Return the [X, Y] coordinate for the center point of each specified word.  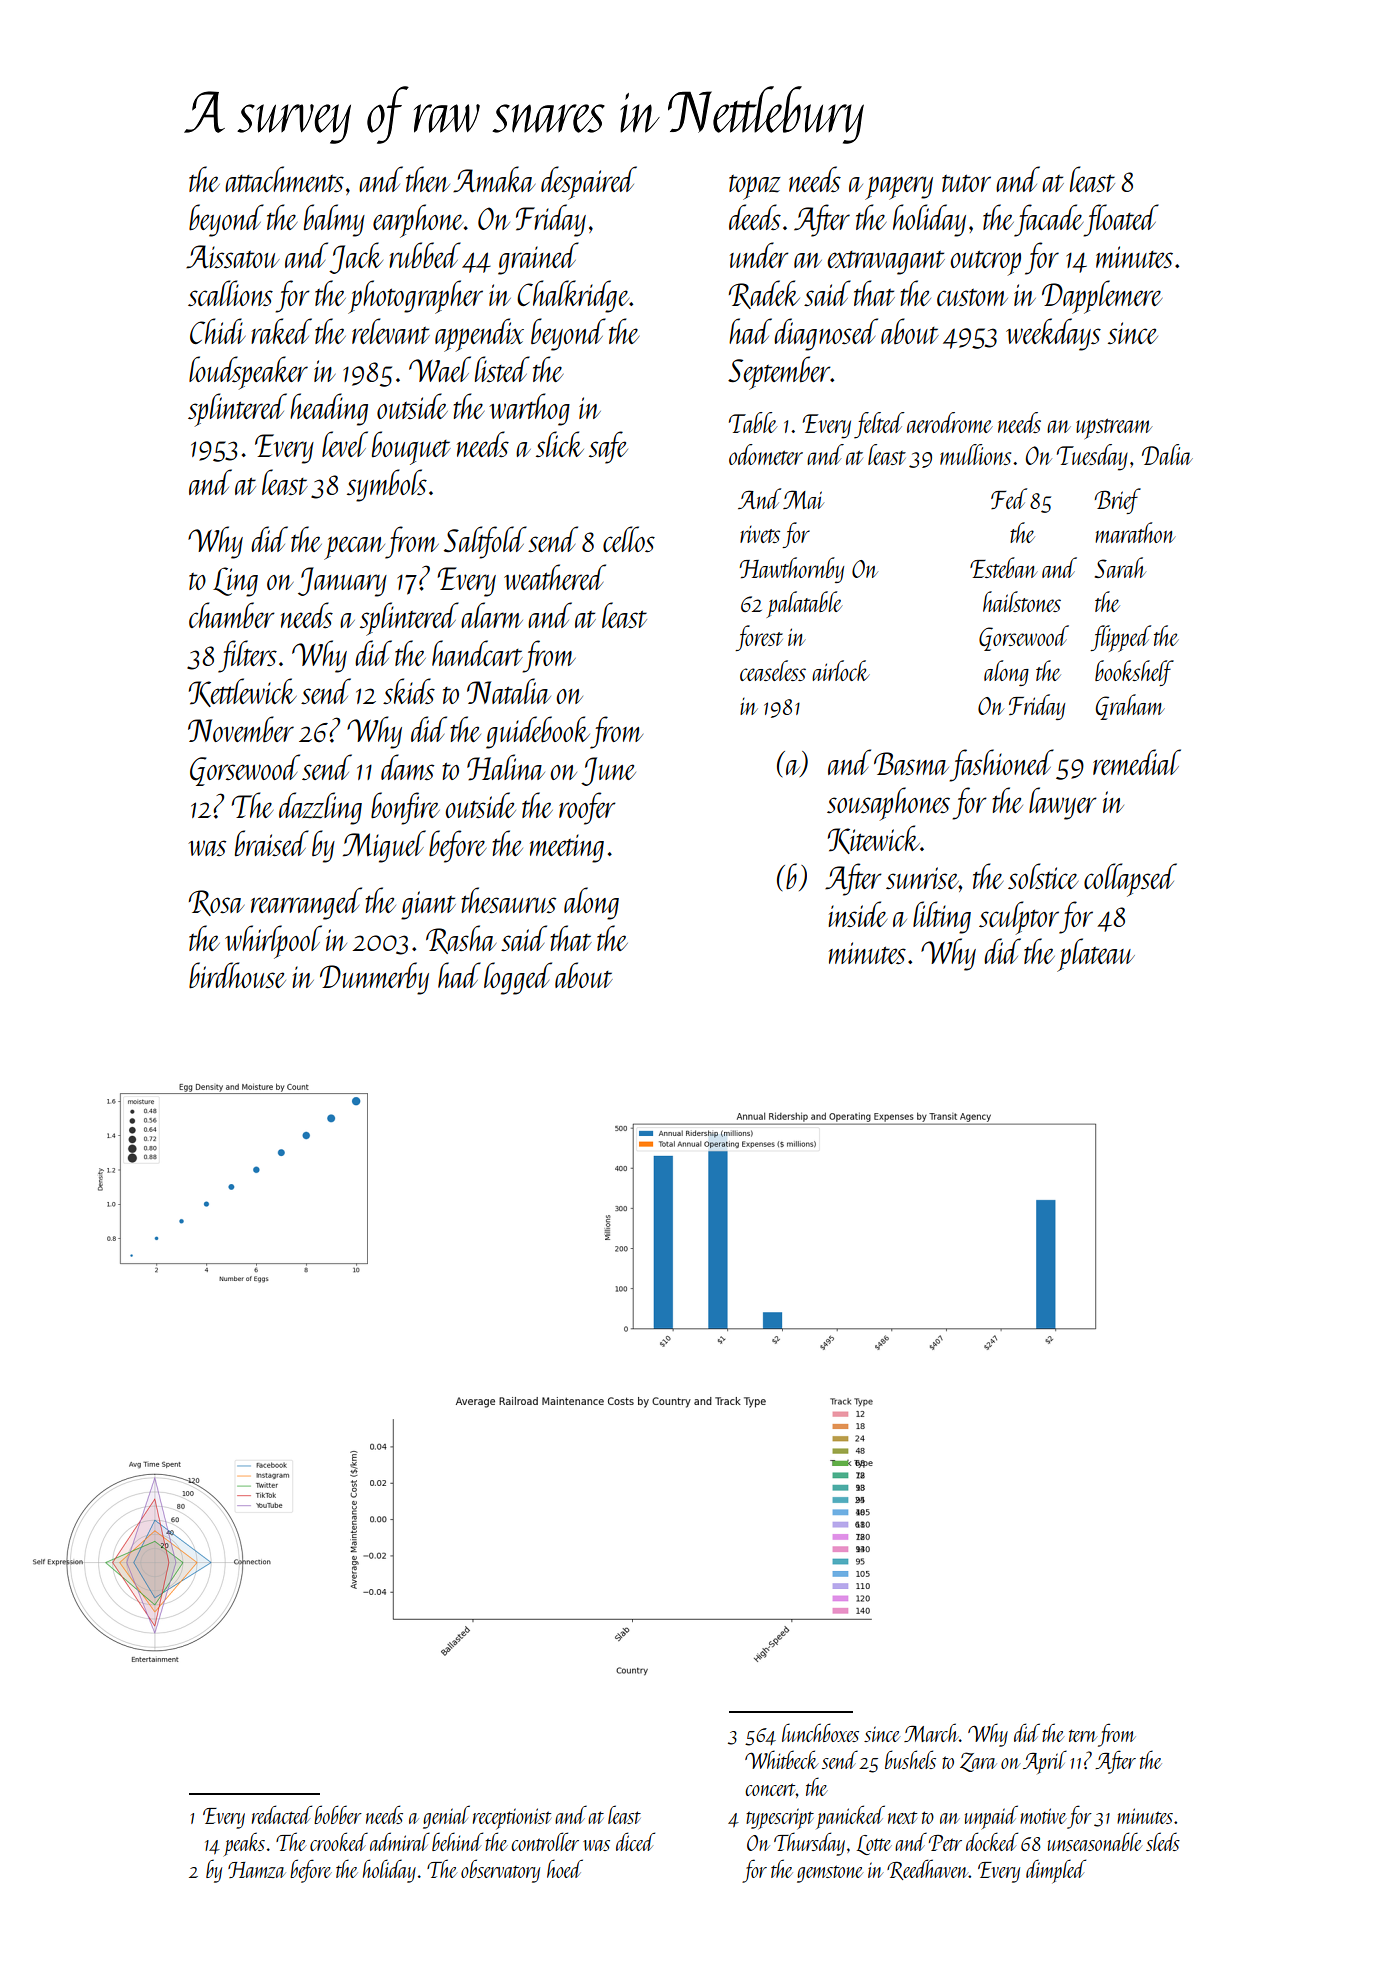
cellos [629, 539]
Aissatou [233, 257]
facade [1049, 220]
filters [247, 656]
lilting [942, 917]
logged [518, 978]
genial [446, 1817]
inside [857, 914]
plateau [1096, 955]
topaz [755, 187]
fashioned [1001, 765]
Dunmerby [374, 978]
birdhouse [237, 975]
